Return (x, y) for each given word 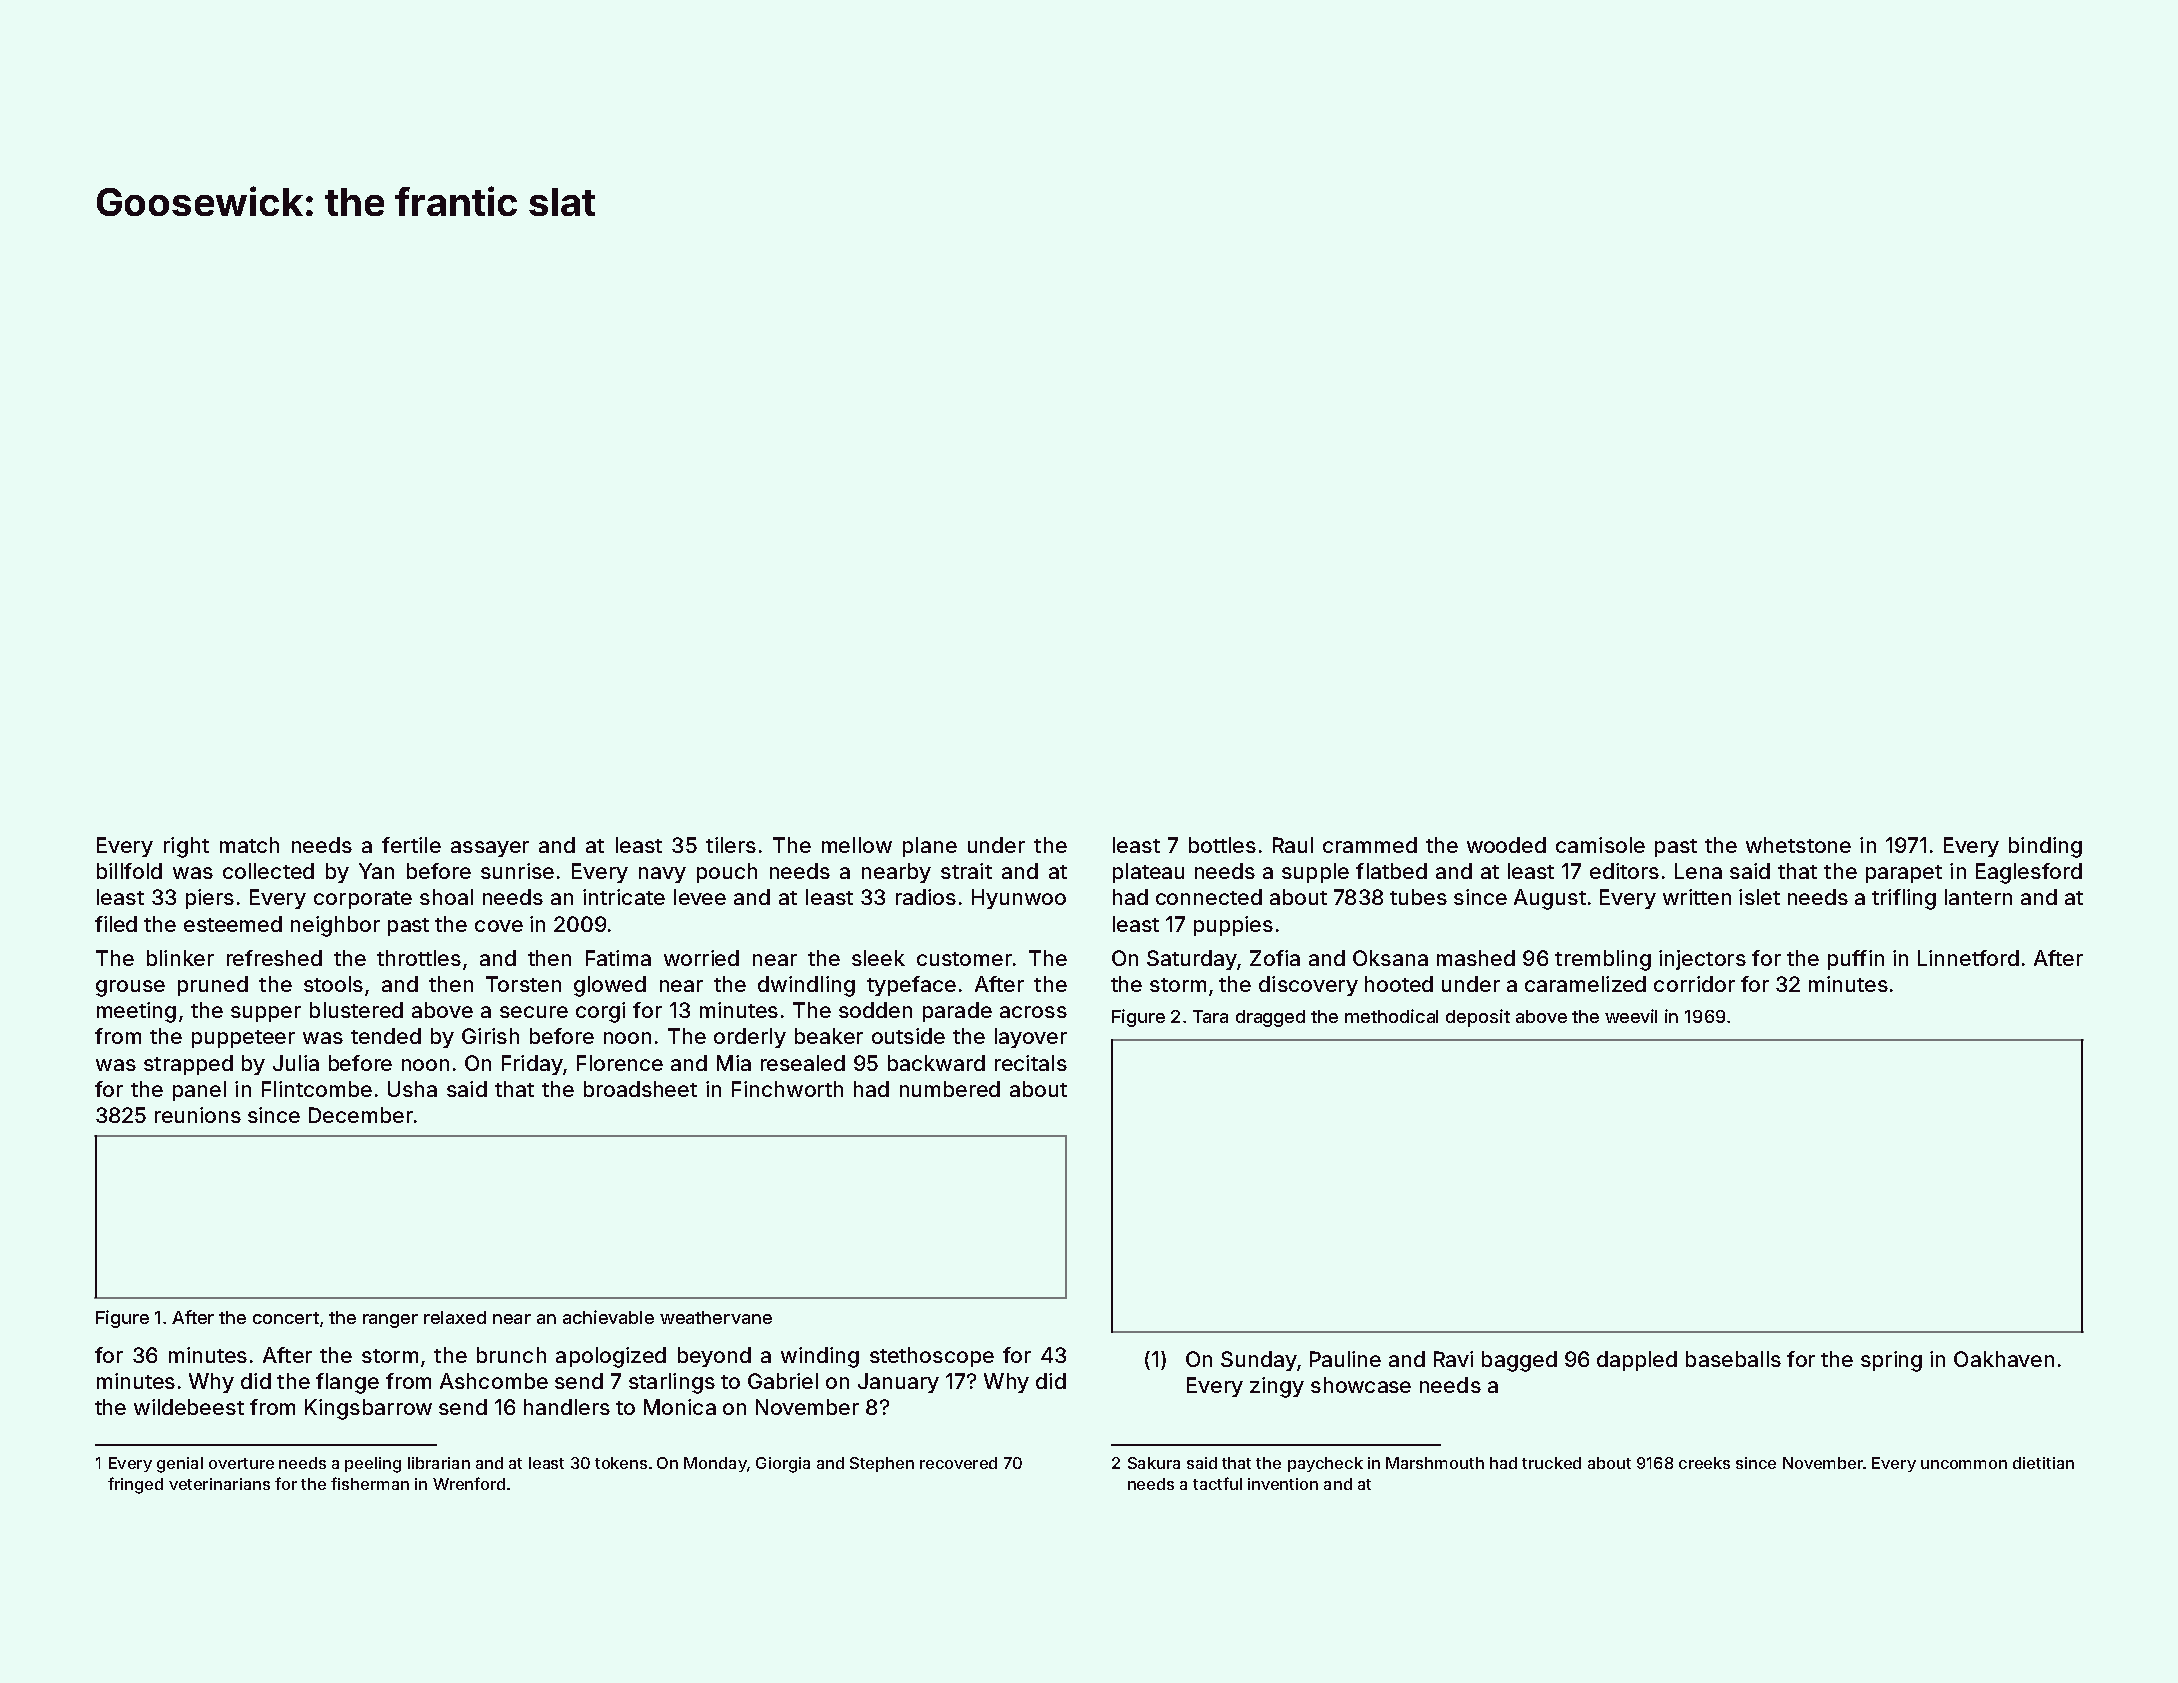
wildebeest (189, 1407)
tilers (731, 845)
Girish (490, 1036)
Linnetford (1968, 958)
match (249, 845)
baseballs (1733, 1359)
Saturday (1192, 960)
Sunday (1259, 1361)
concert (286, 1318)
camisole (1600, 845)
